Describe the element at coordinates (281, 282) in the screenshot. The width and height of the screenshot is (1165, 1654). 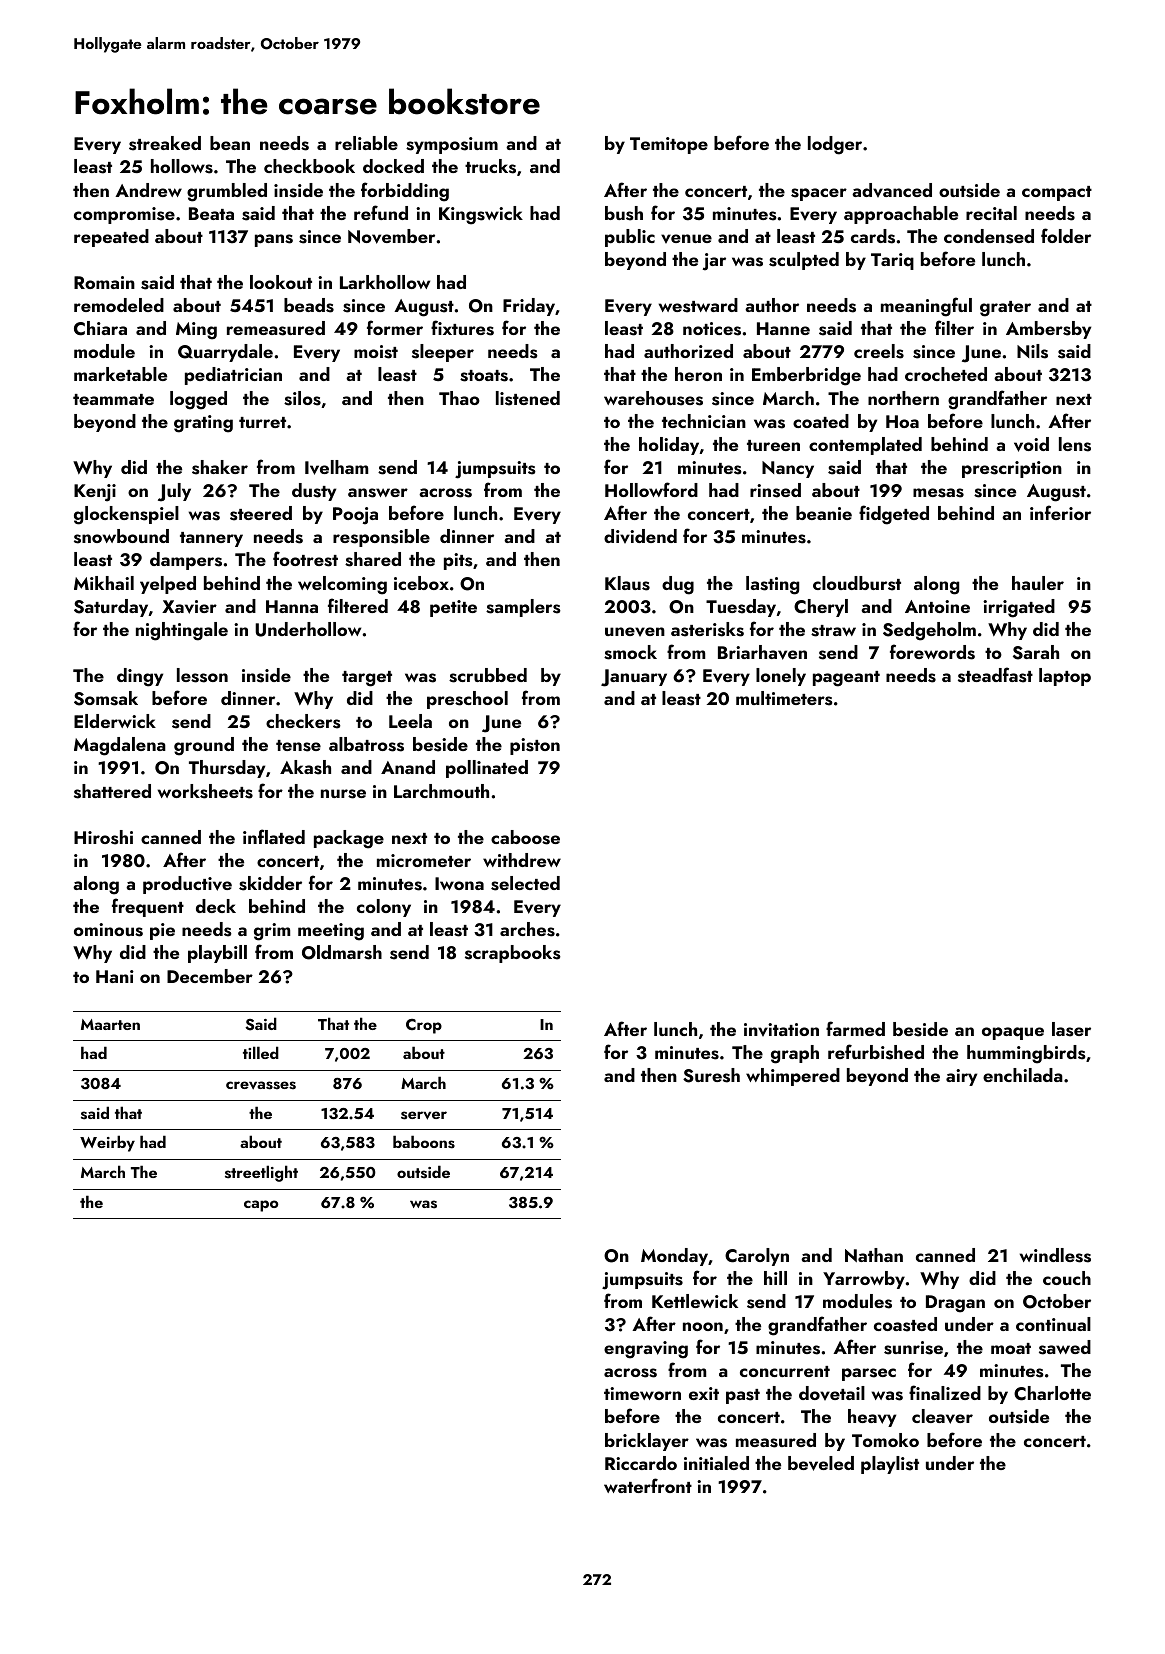
I see `lookout` at that location.
